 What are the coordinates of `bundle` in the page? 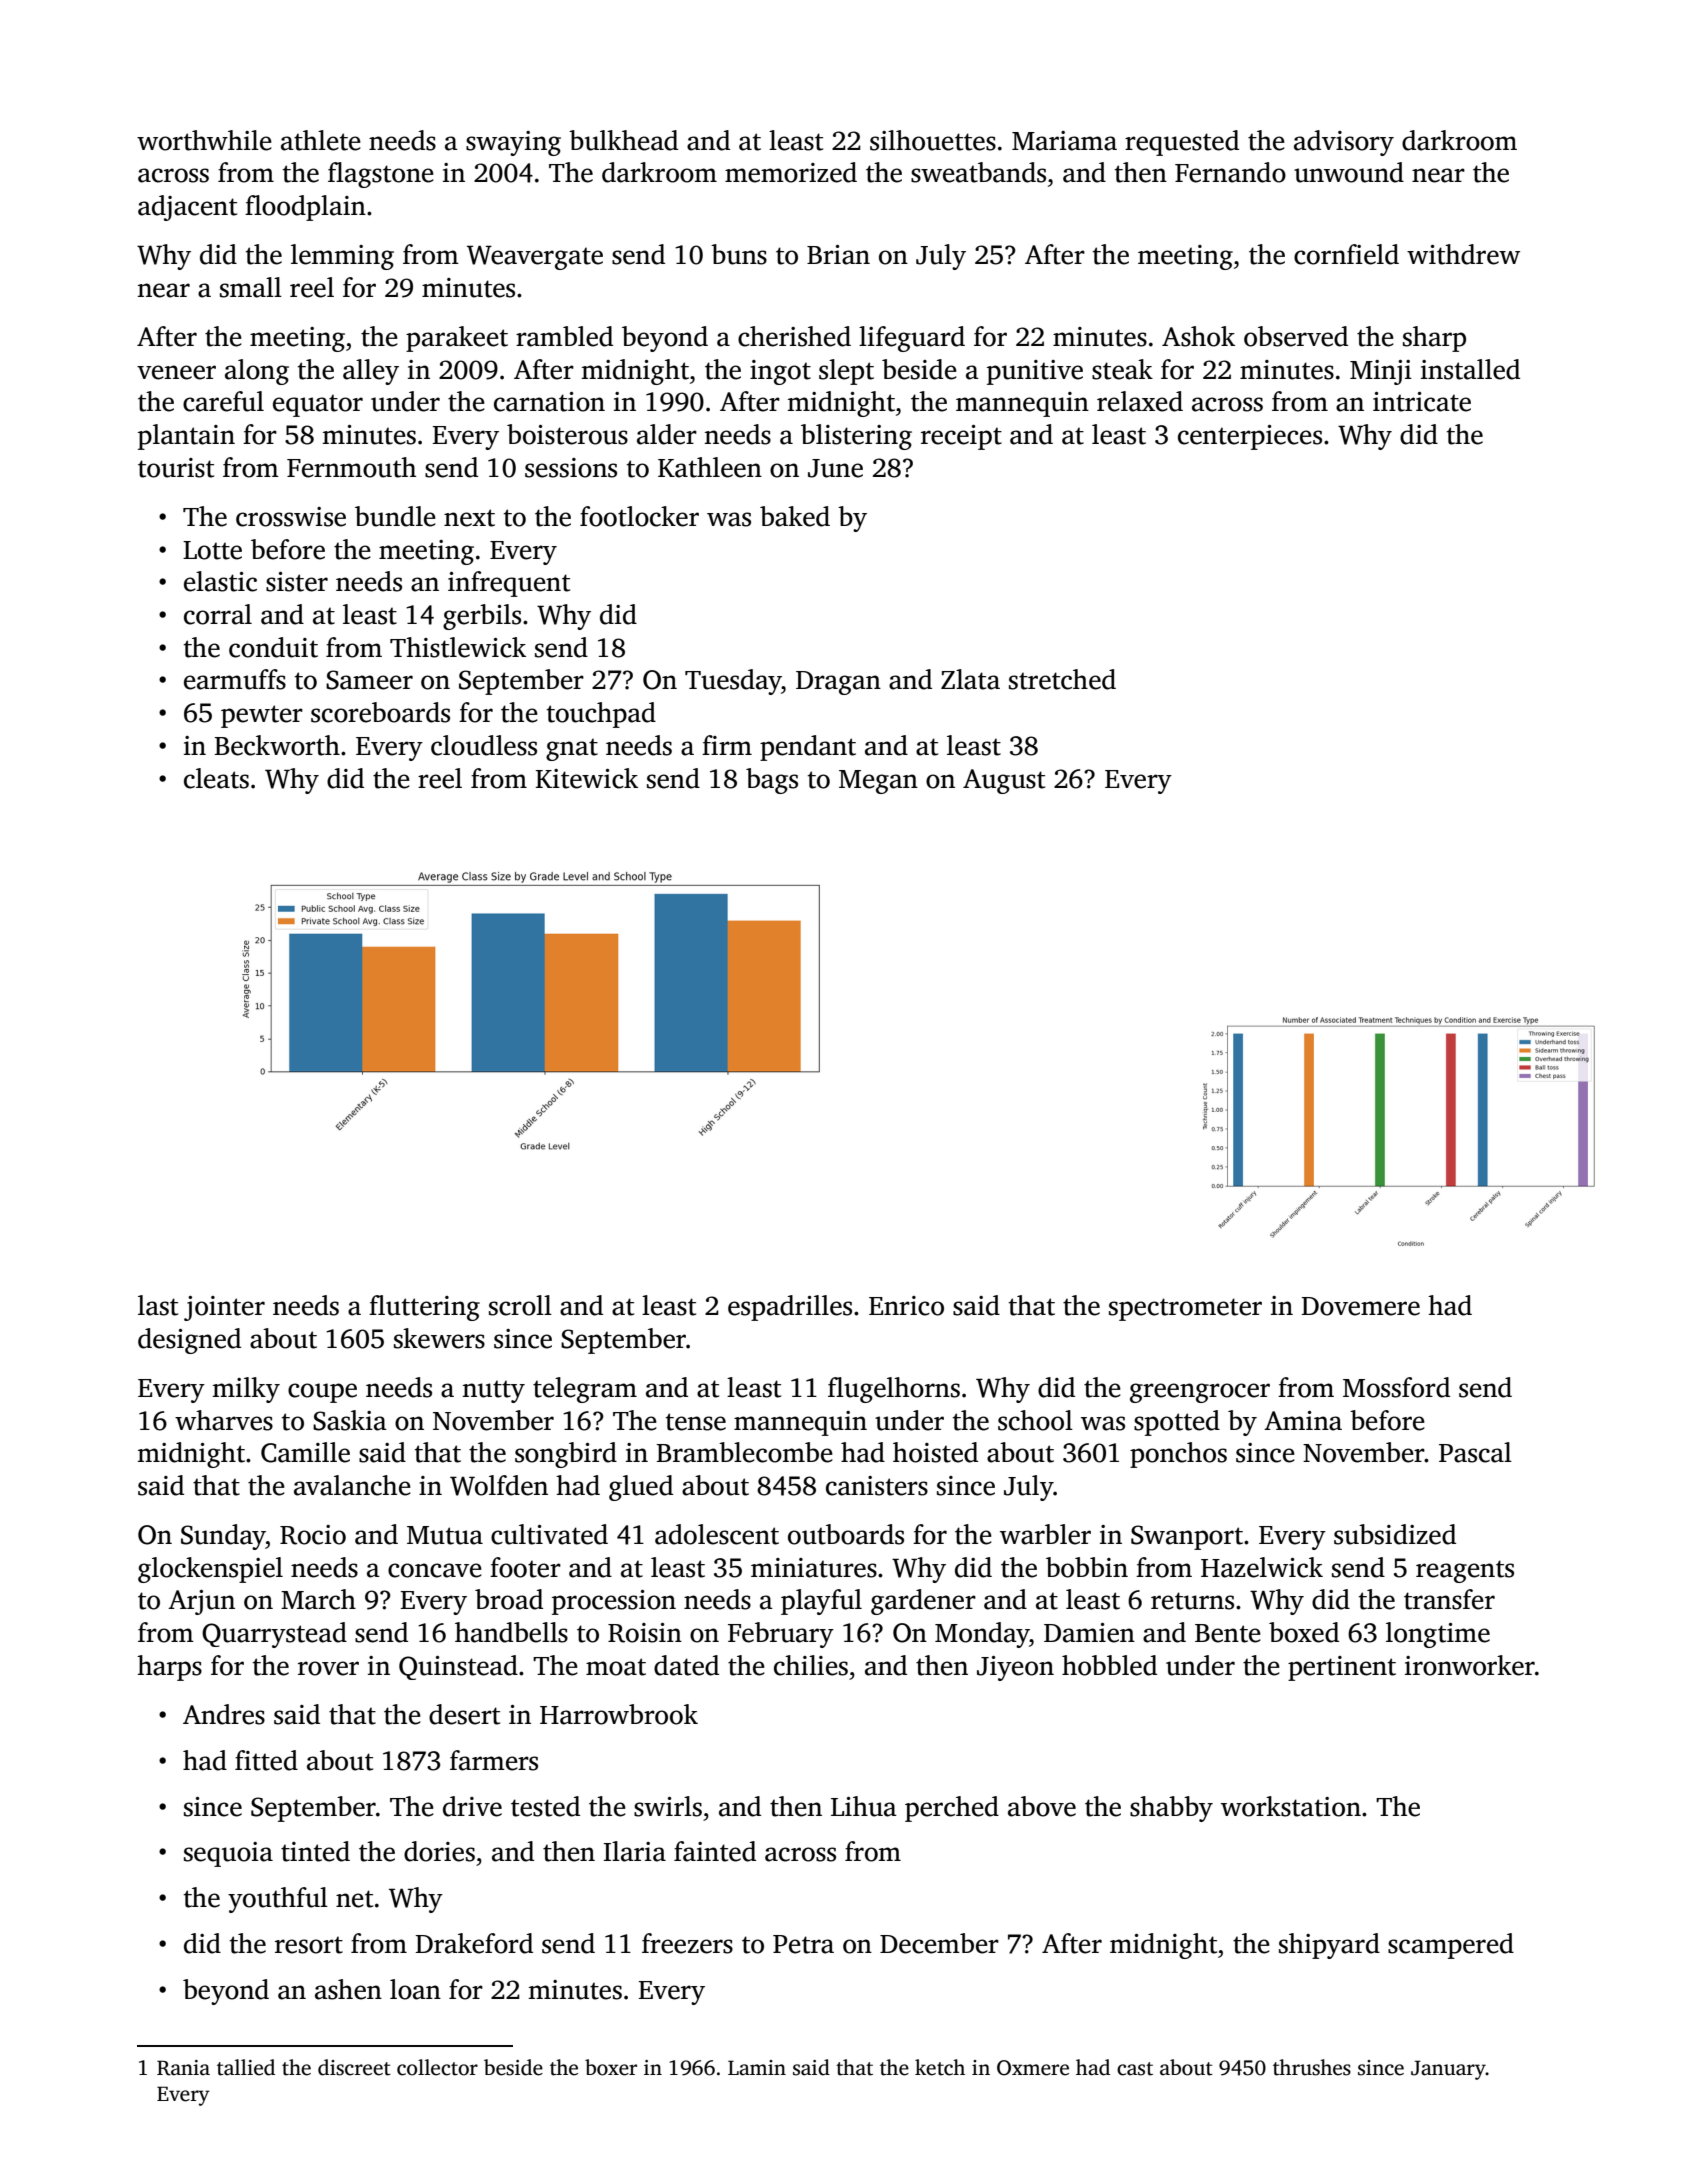 It's located at (395, 516).
